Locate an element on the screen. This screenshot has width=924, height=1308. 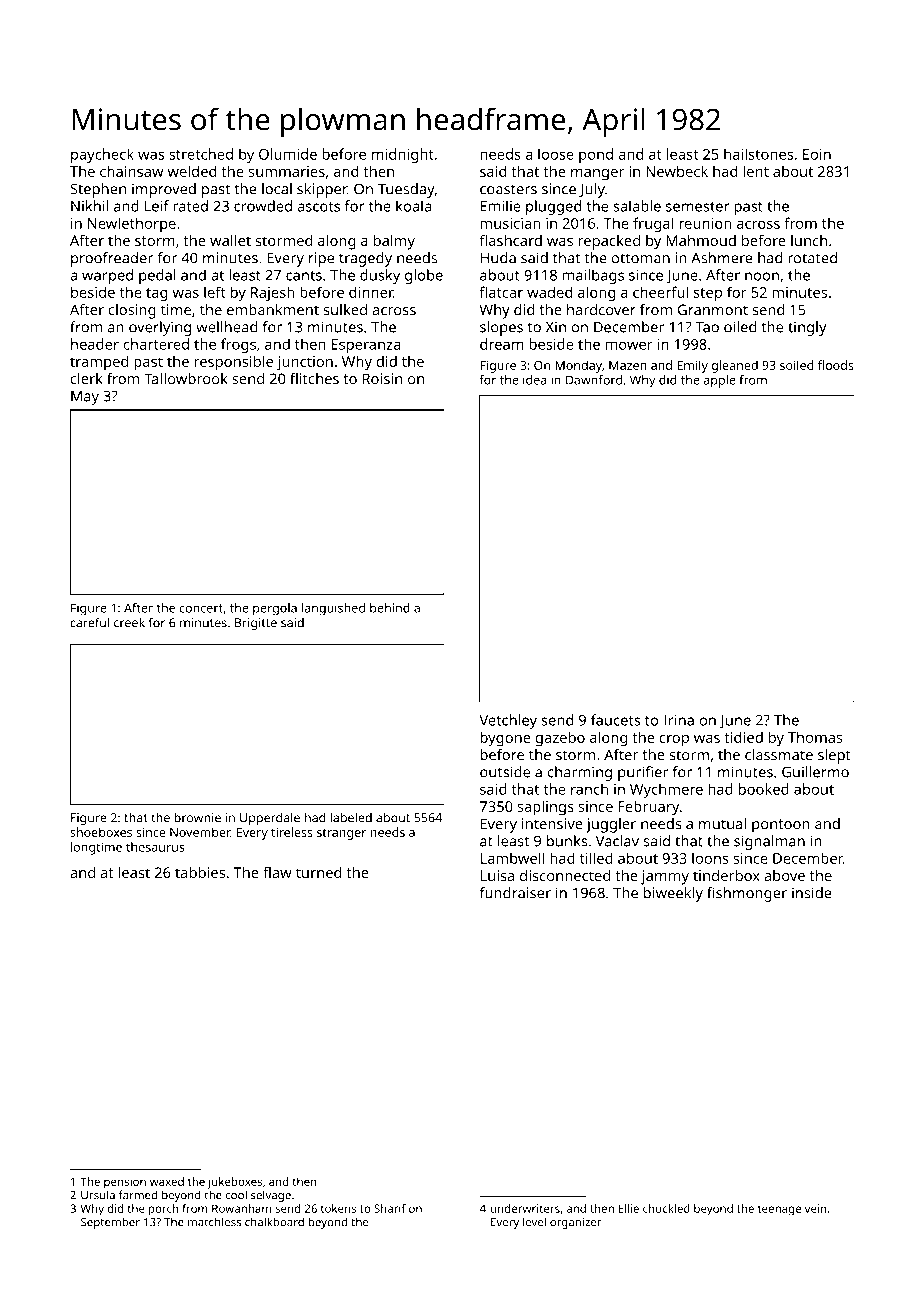
tabbies is located at coordinates (200, 872).
